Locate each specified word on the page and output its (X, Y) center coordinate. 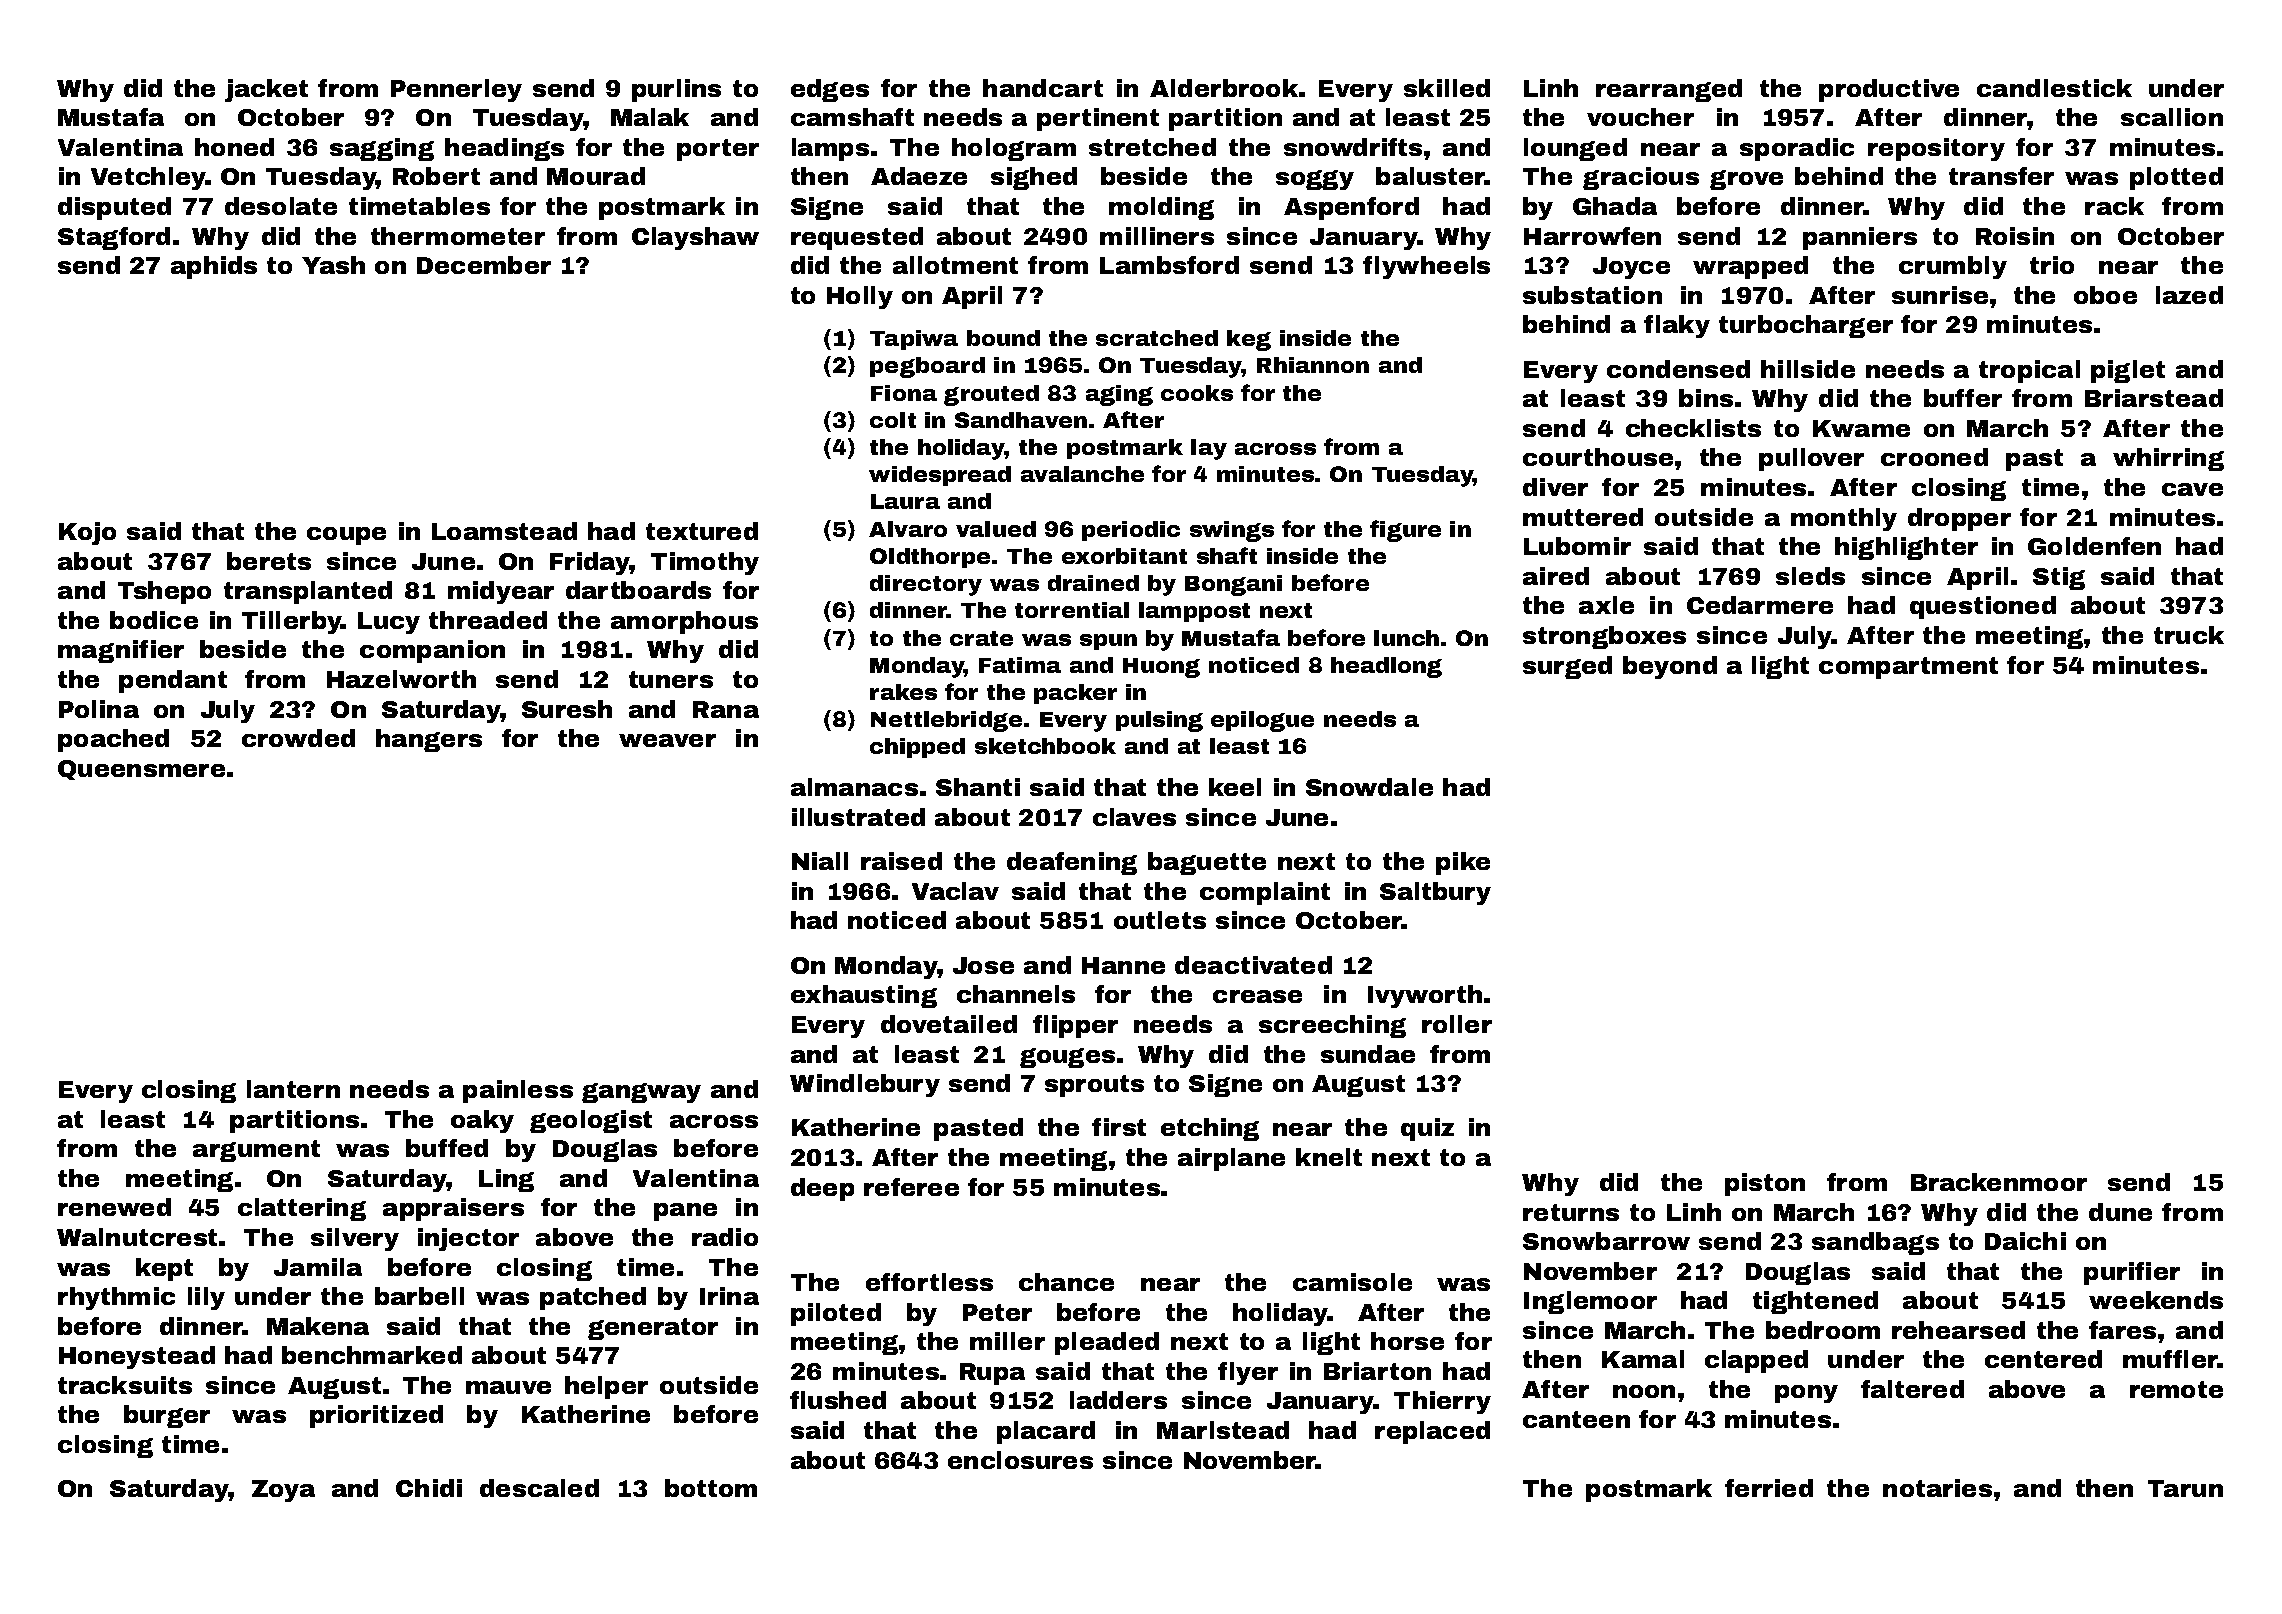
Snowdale (1369, 787)
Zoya (283, 1491)
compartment (1908, 668)
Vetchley (148, 178)
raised (901, 861)
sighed (1034, 178)
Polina (99, 709)
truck (2189, 635)
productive (1889, 90)
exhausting (864, 996)
